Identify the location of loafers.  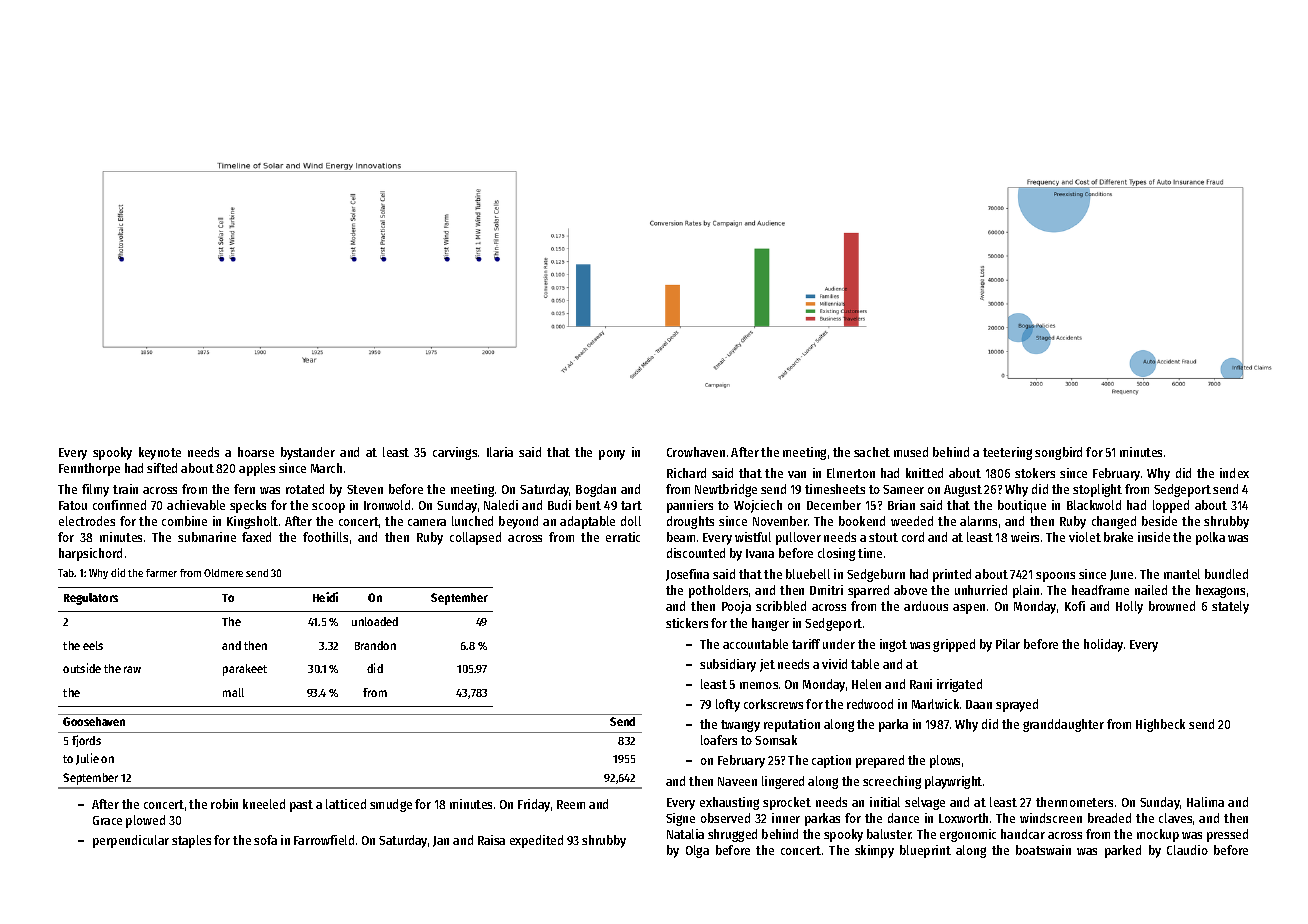
(719, 740).
